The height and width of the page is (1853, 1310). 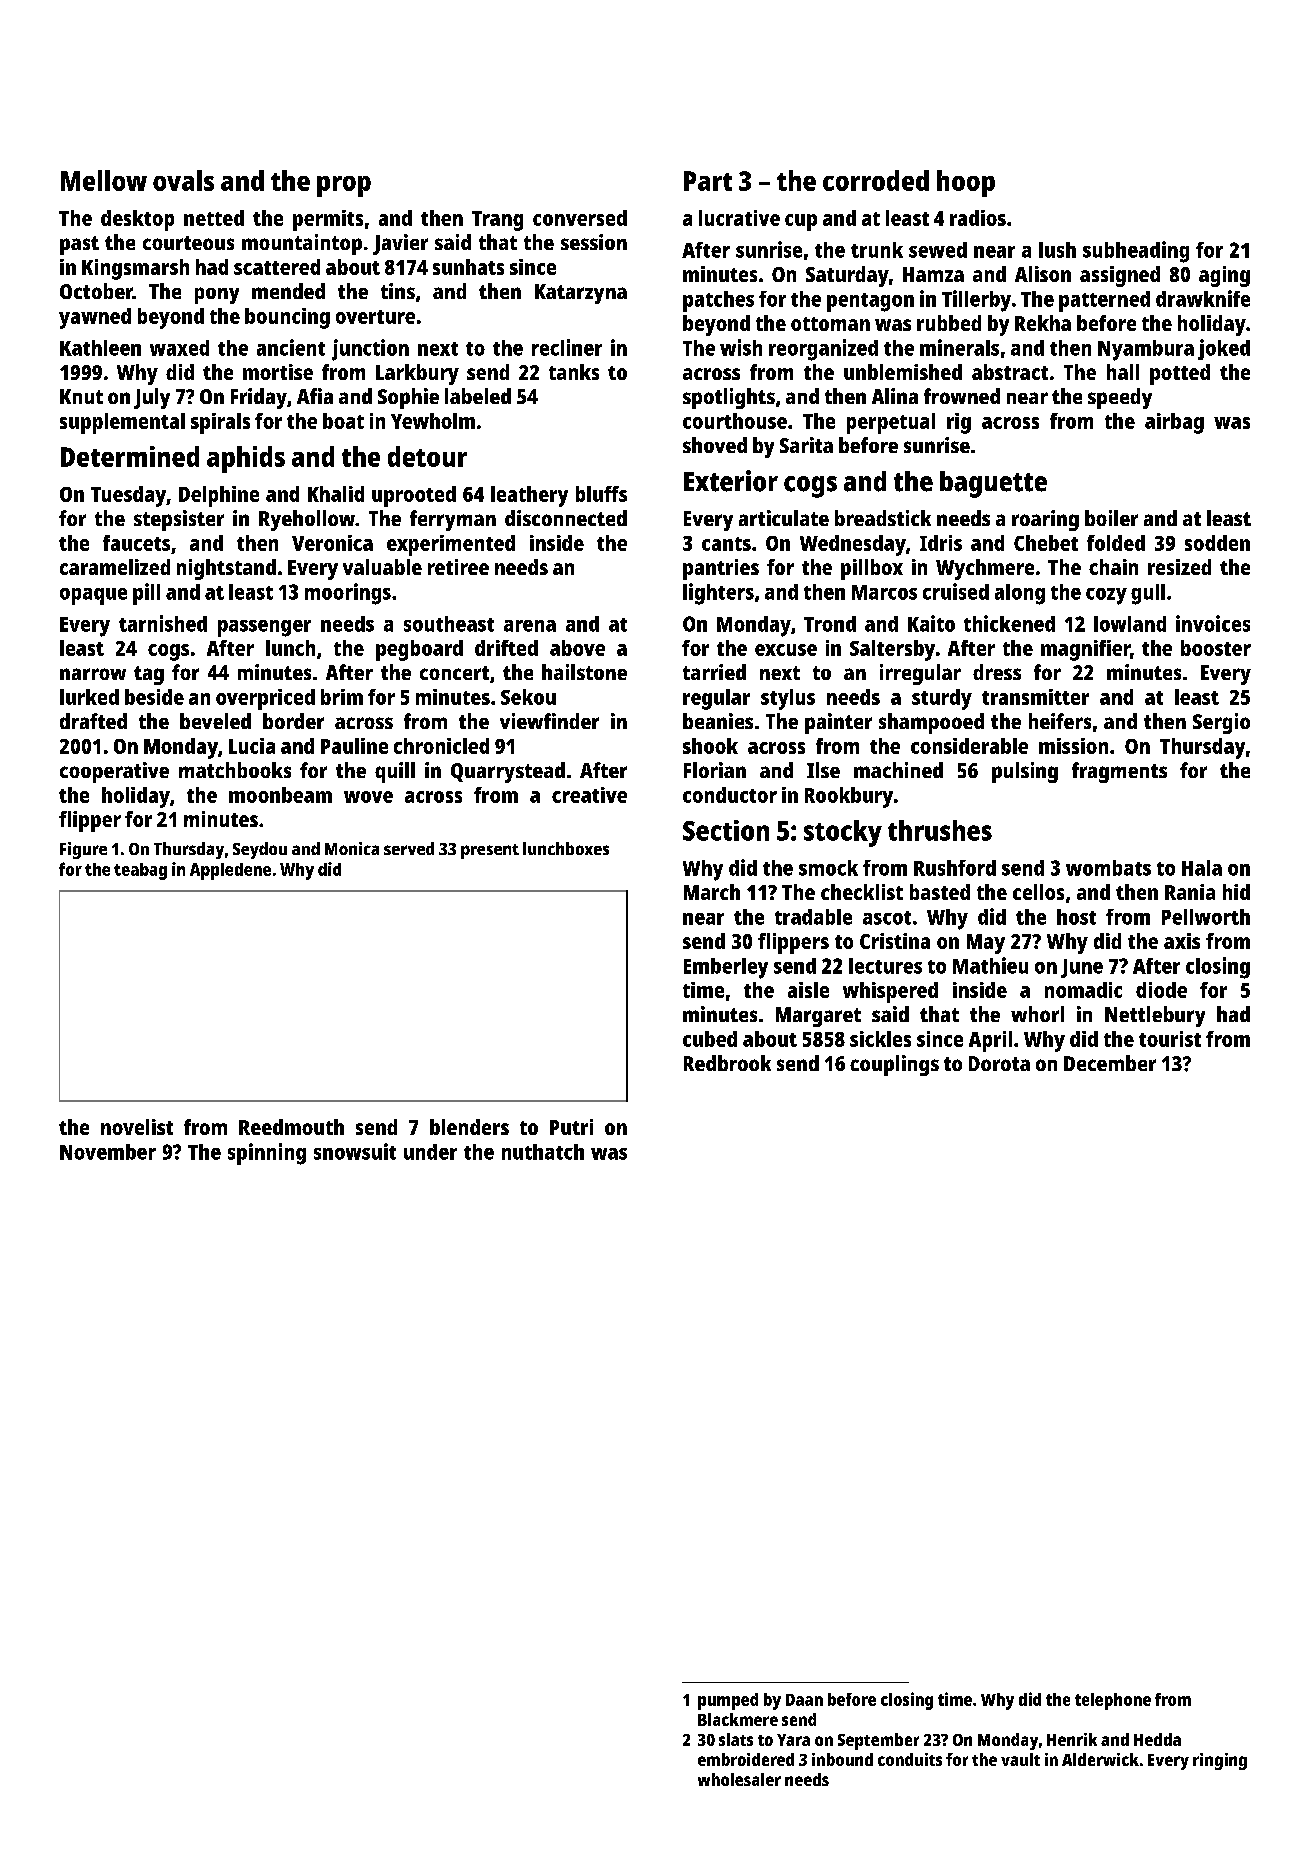 I want to click on magnifier, so click(x=1085, y=650).
